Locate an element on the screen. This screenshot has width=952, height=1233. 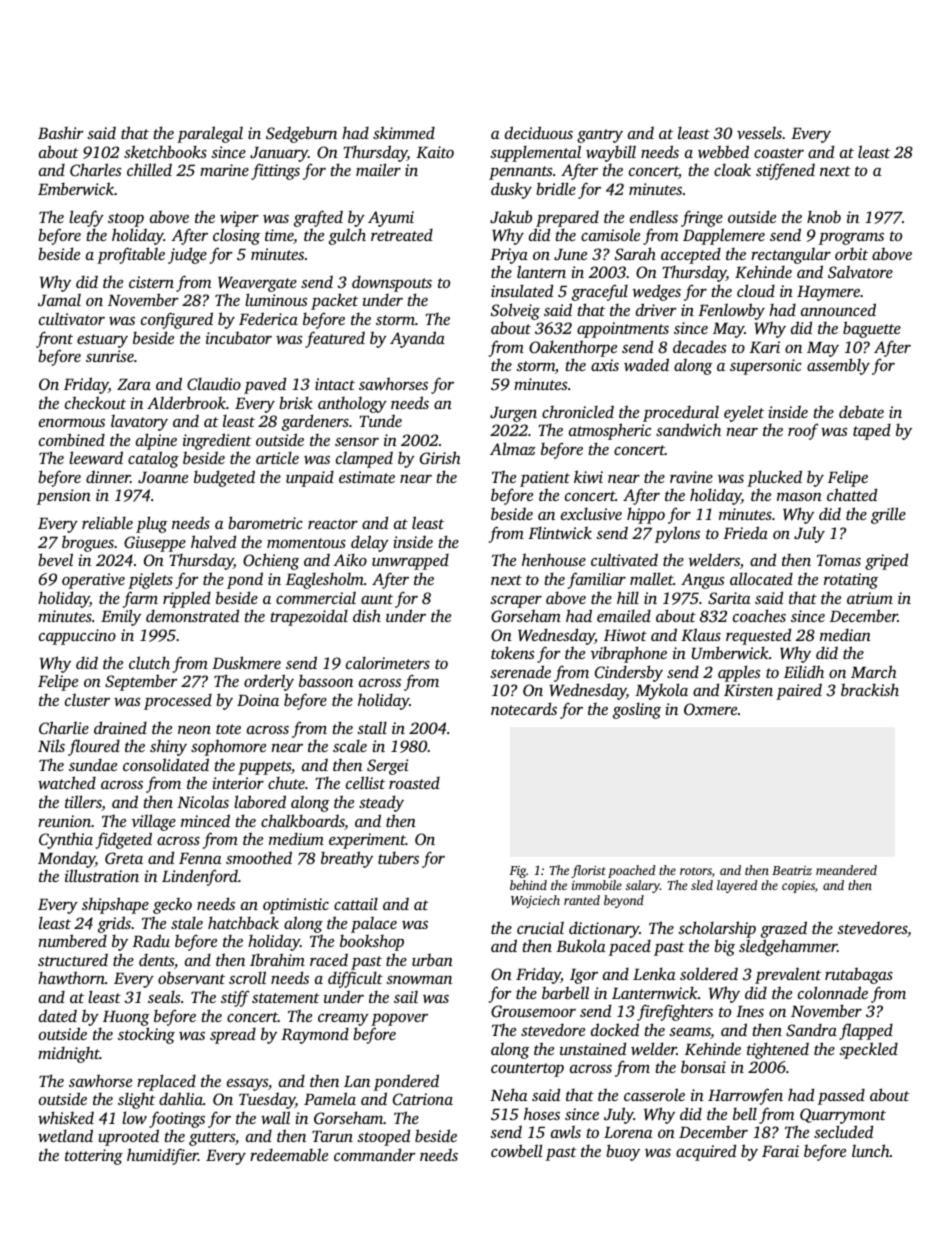
speckled is located at coordinates (868, 1050).
